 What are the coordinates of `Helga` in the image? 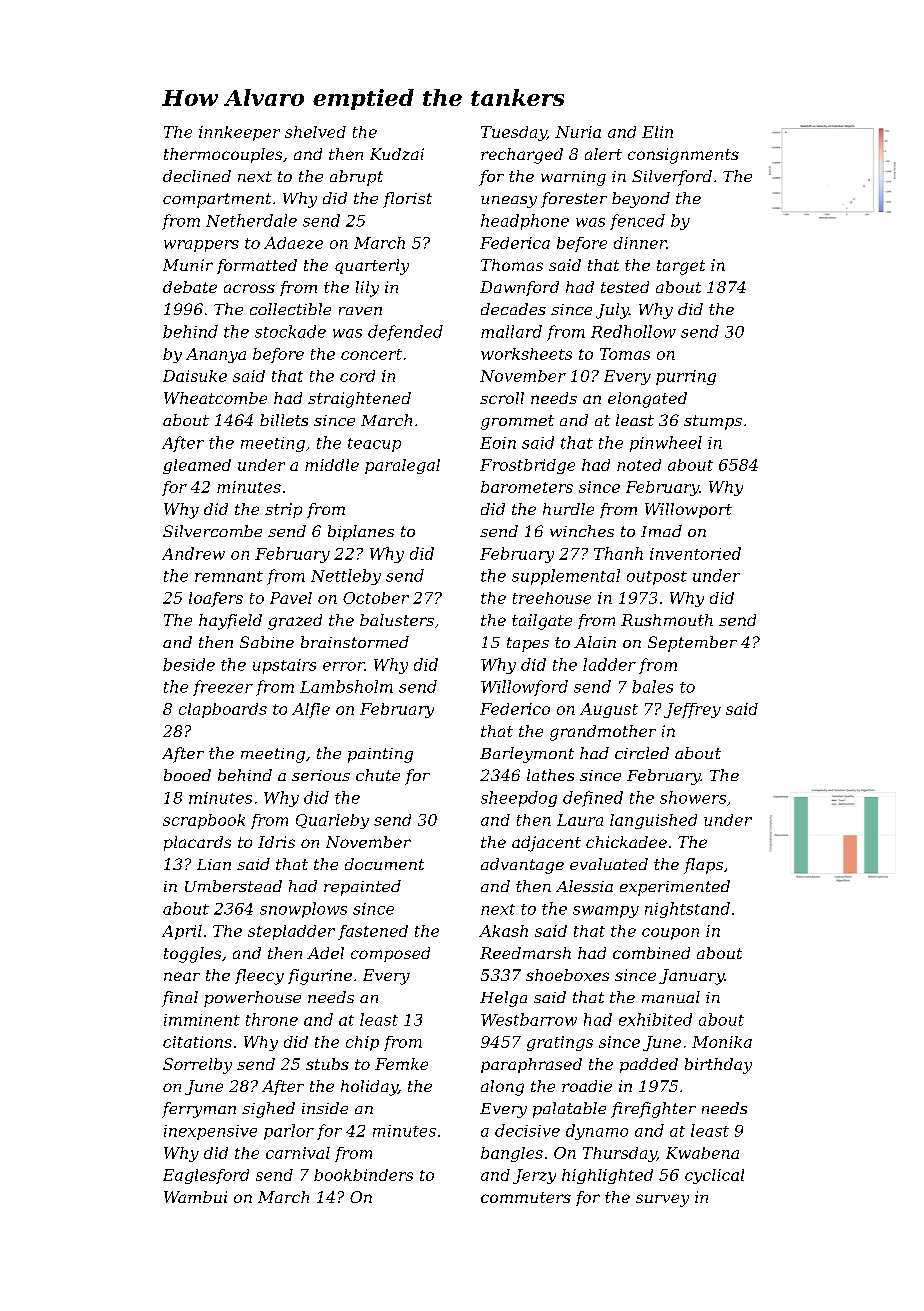 It's located at (503, 999).
